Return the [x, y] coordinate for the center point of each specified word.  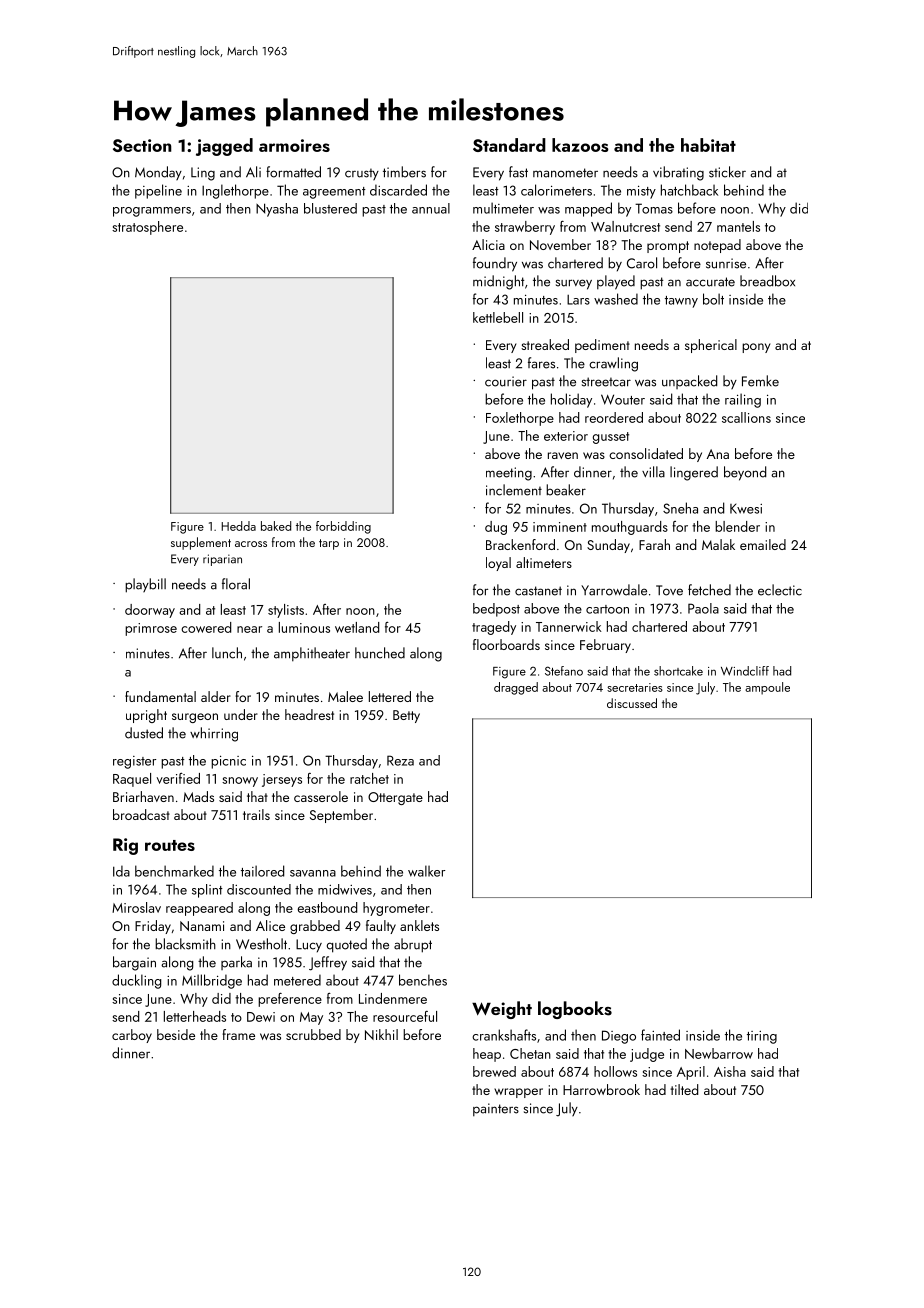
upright [146, 716]
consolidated [646, 453]
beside [176, 1034]
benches [423, 980]
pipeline [158, 191]
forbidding [343, 527]
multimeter [503, 208]
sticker [727, 172]
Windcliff [745, 671]
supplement [201, 543]
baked [276, 526]
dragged [516, 688]
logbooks [575, 1010]
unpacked [689, 382]
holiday [571, 400]
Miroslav [136, 907]
